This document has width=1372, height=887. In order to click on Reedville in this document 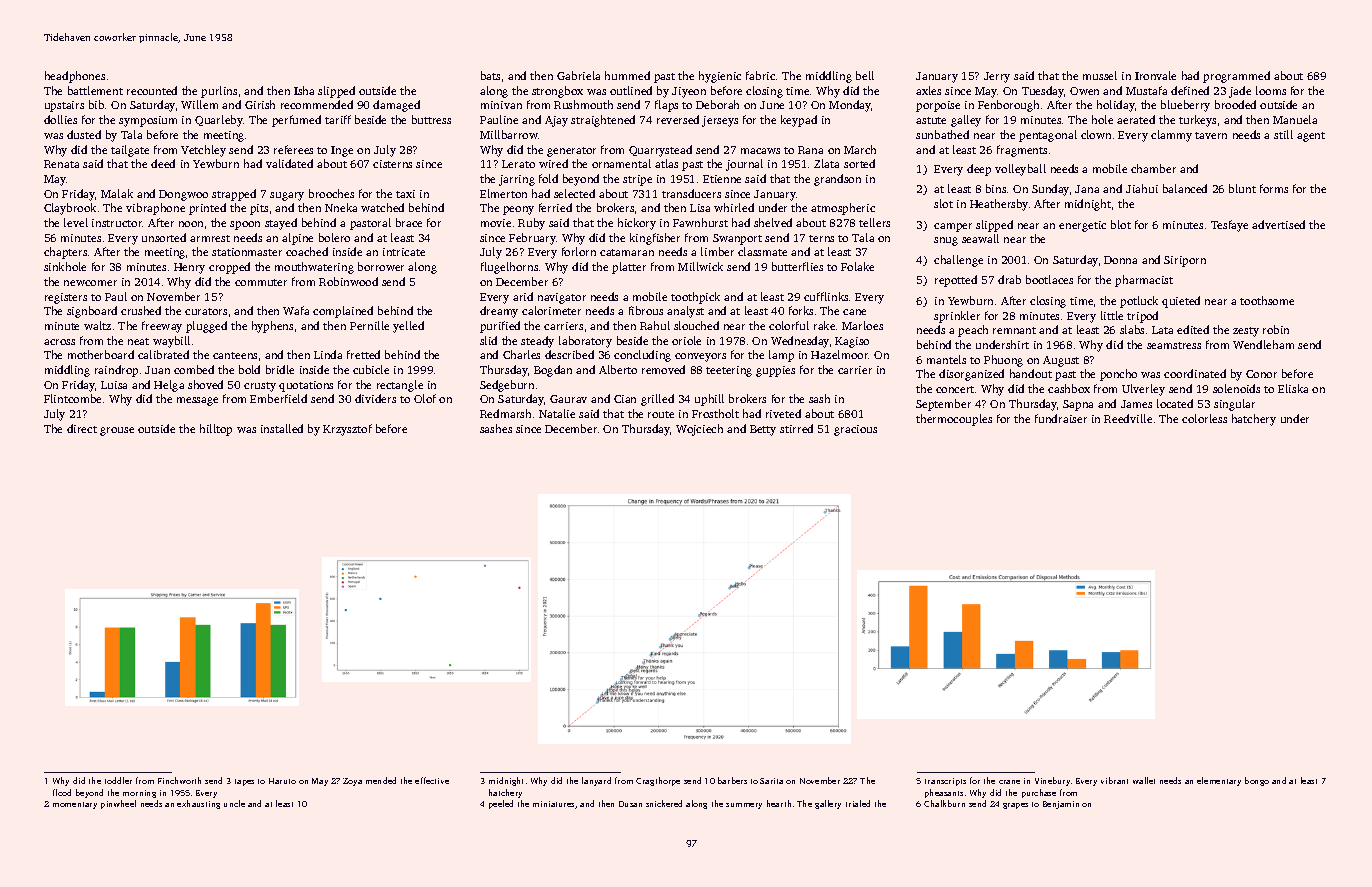, I will do `click(1128, 418)`.
